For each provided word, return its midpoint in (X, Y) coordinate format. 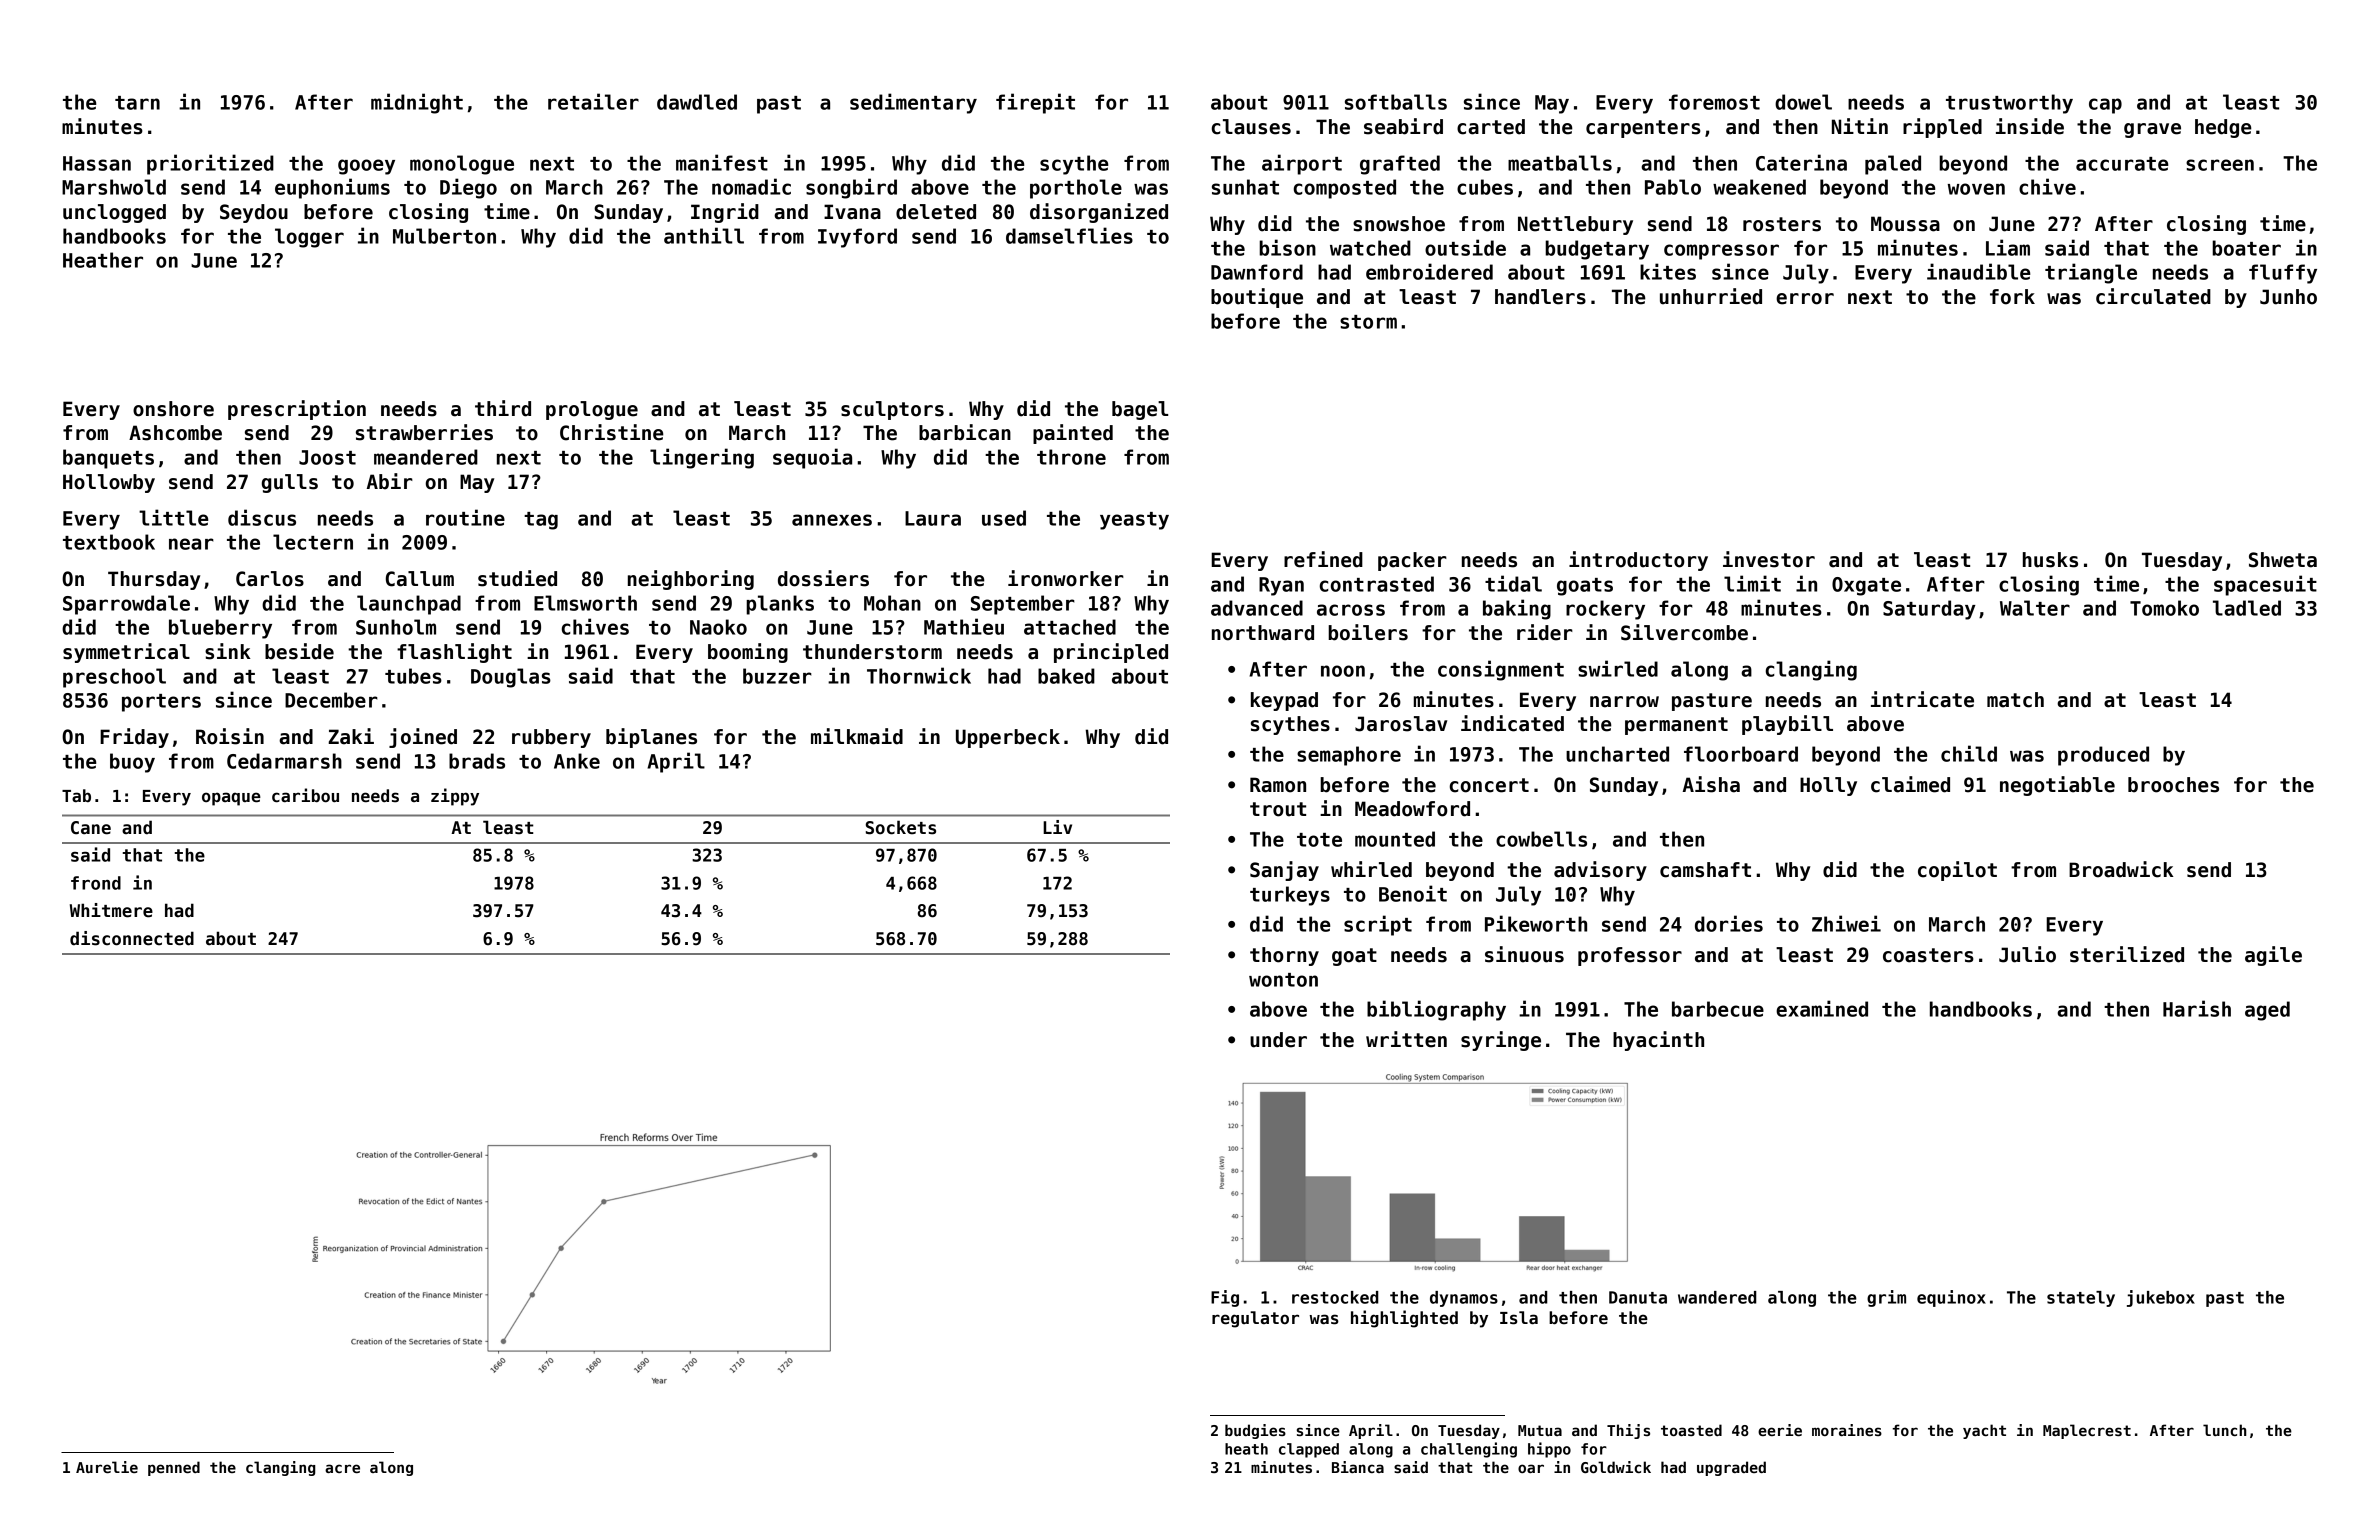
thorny (1284, 956)
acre (342, 1468)
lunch (2224, 1430)
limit (1752, 583)
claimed (1910, 784)
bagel (1140, 410)
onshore (173, 409)
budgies (1255, 1431)
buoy (132, 763)
